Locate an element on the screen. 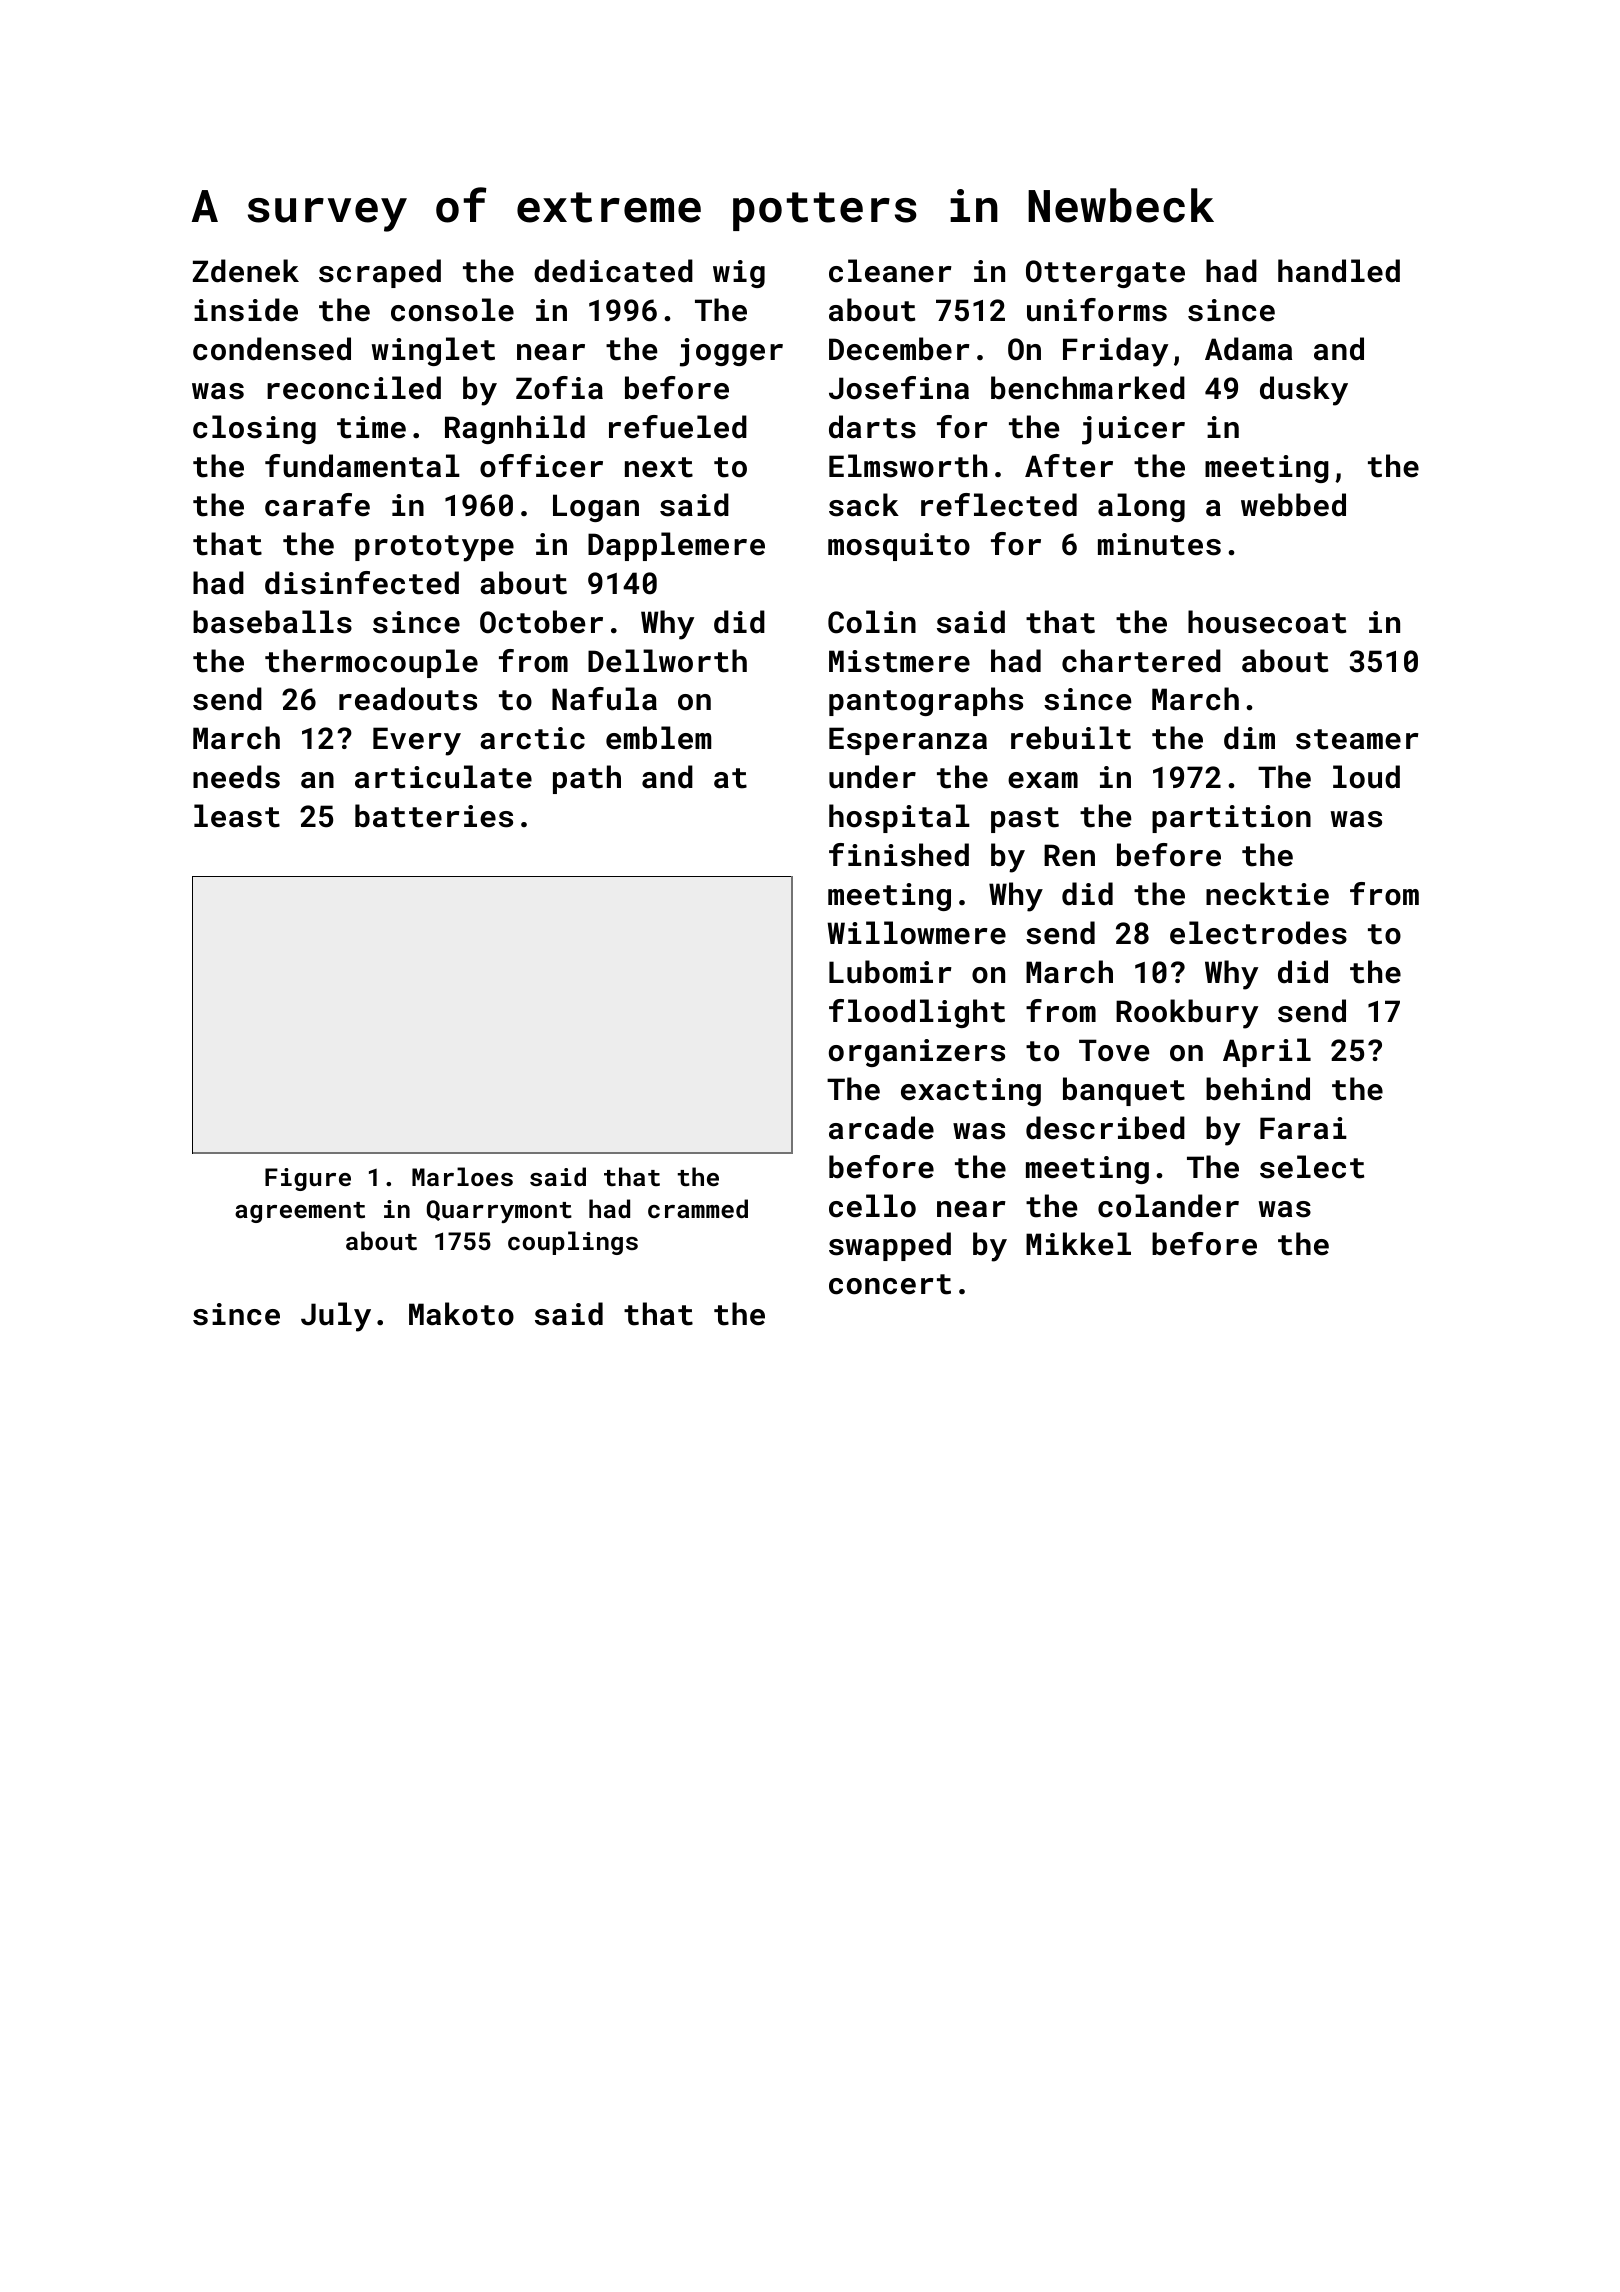 The image size is (1620, 2292). emblem is located at coordinates (658, 738).
